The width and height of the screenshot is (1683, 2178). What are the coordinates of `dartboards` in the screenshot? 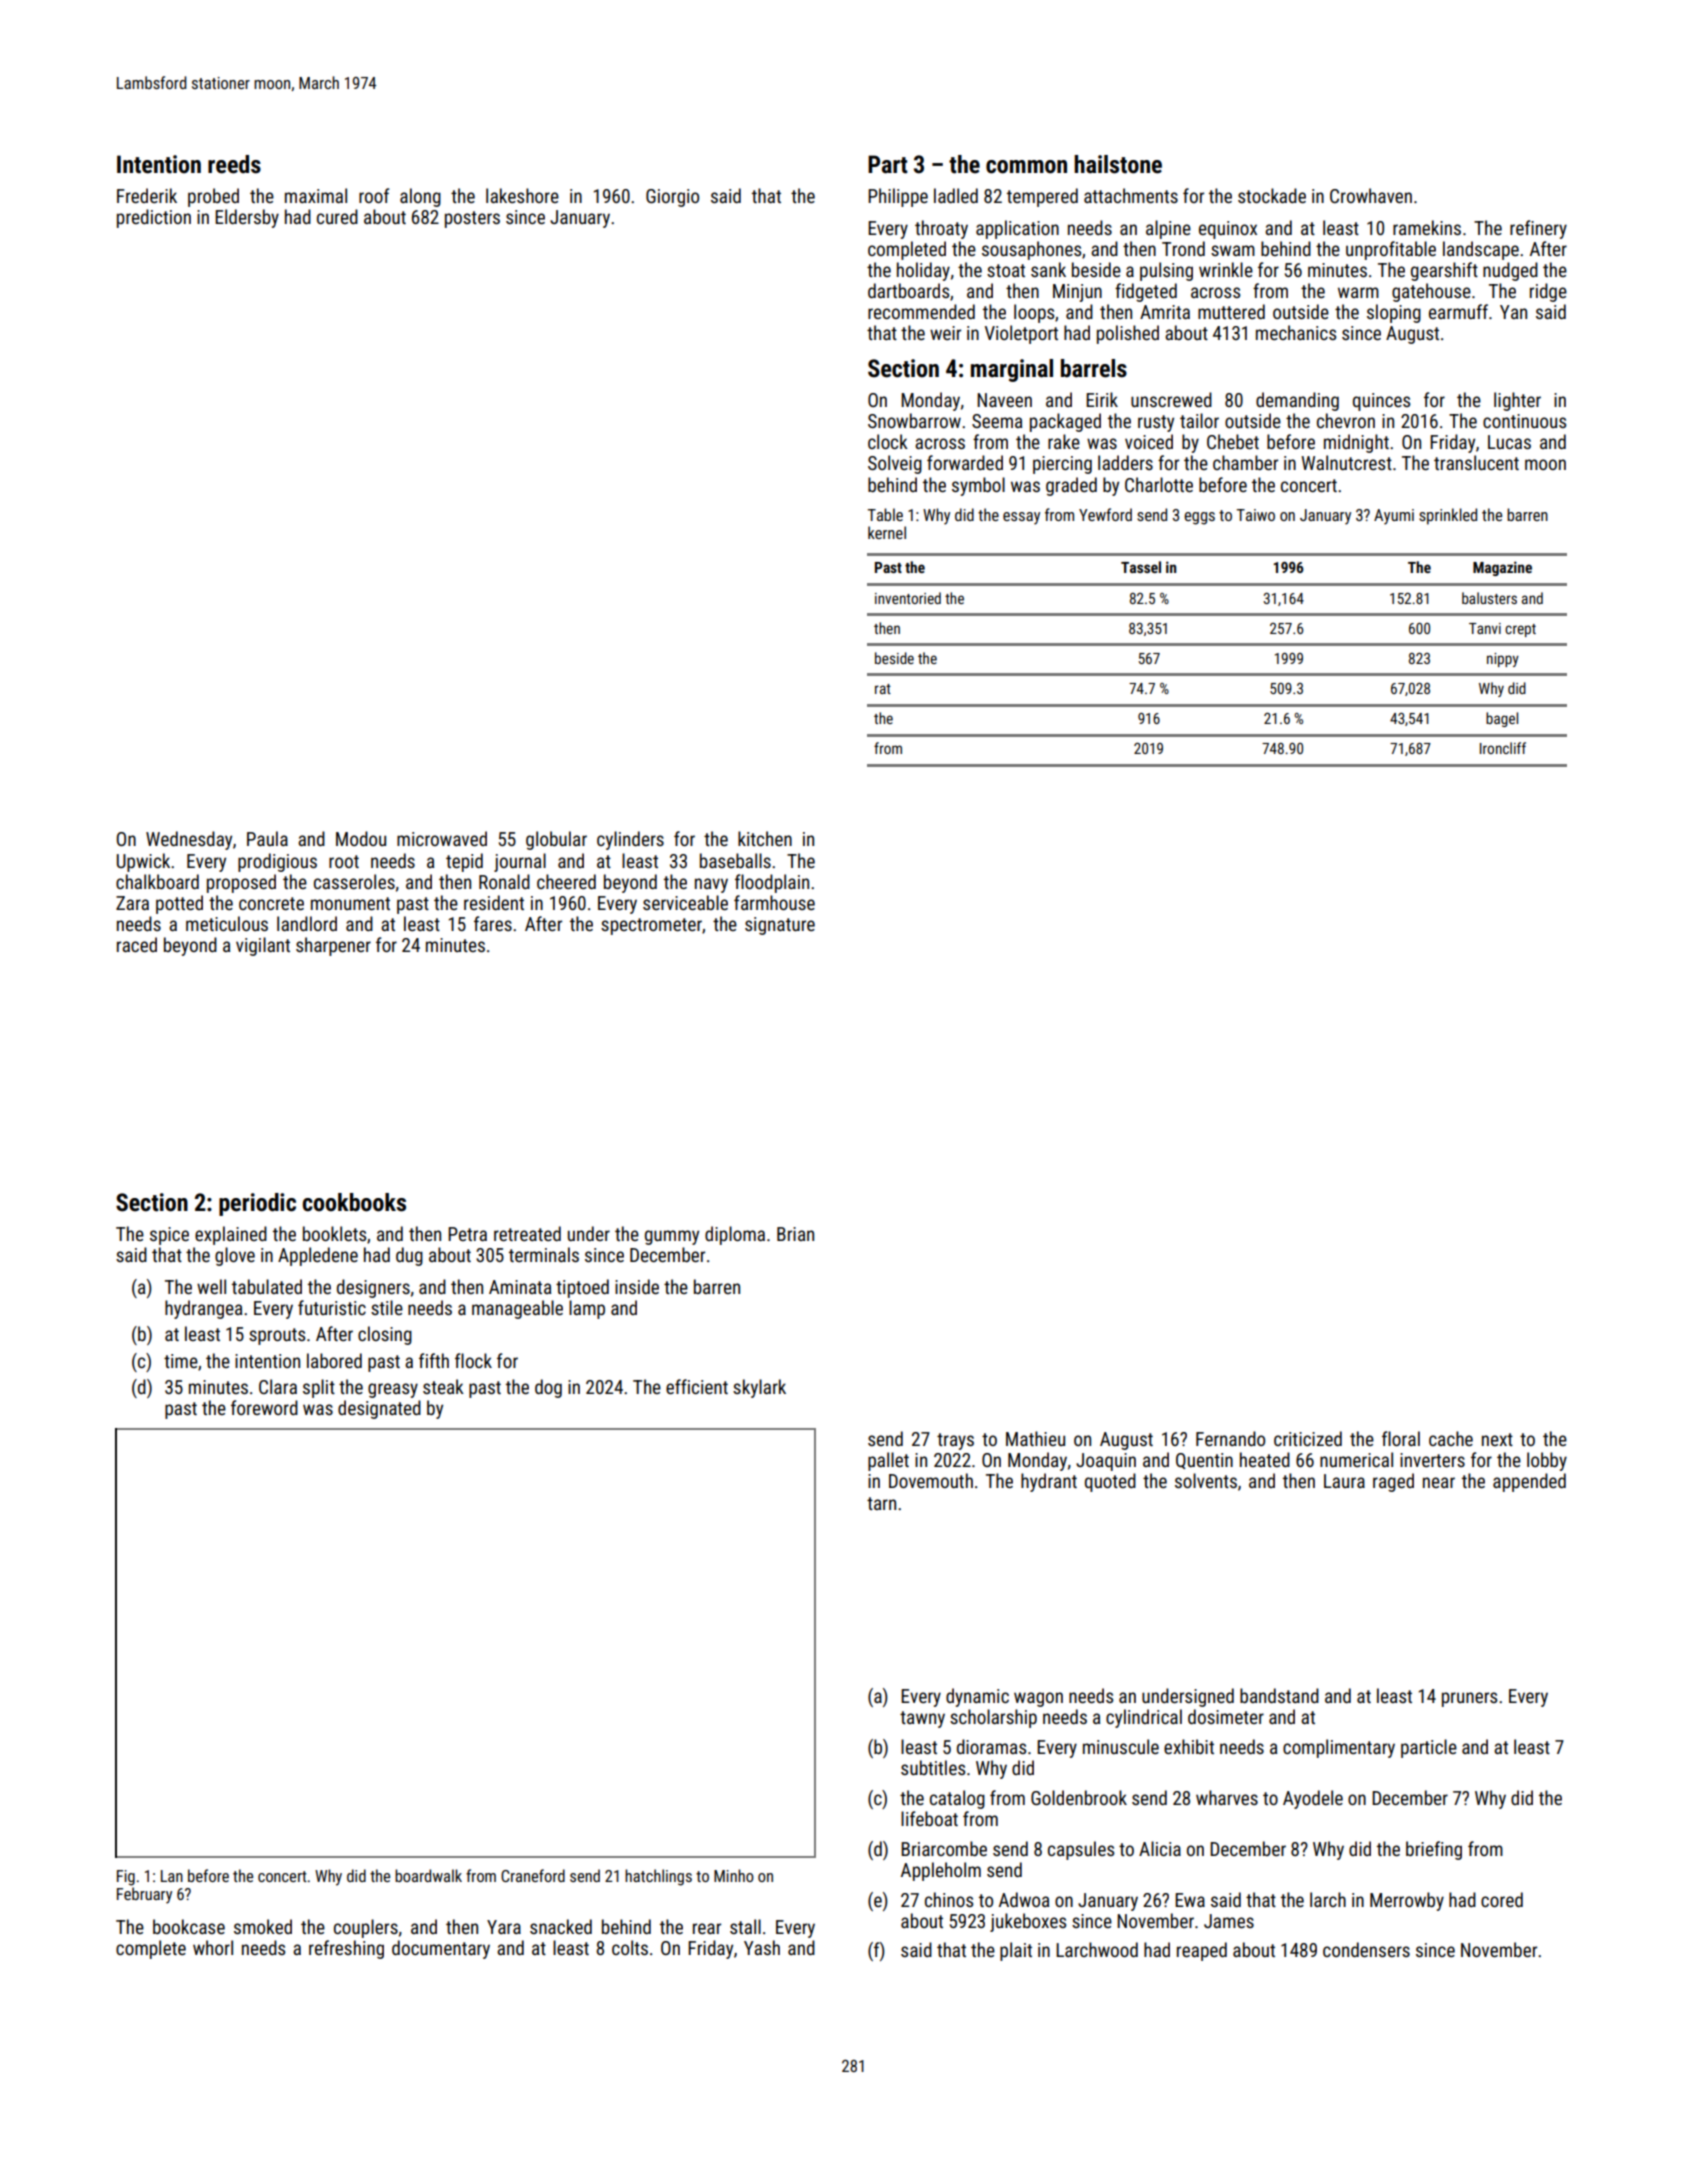 It's located at (908, 290).
